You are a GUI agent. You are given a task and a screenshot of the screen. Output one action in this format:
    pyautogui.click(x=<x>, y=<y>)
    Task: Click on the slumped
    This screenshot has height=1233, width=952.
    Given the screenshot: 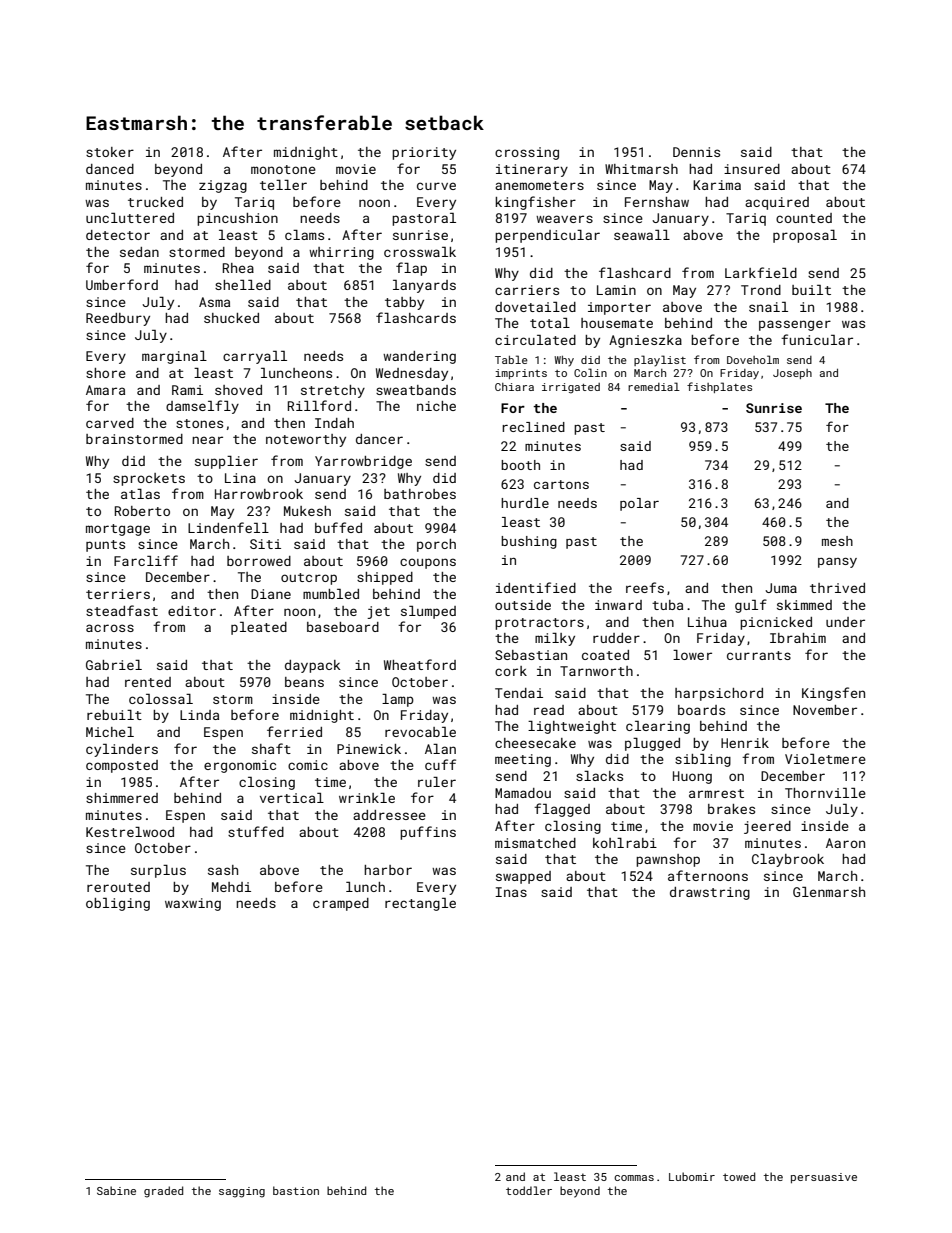 What is the action you would take?
    pyautogui.click(x=428, y=612)
